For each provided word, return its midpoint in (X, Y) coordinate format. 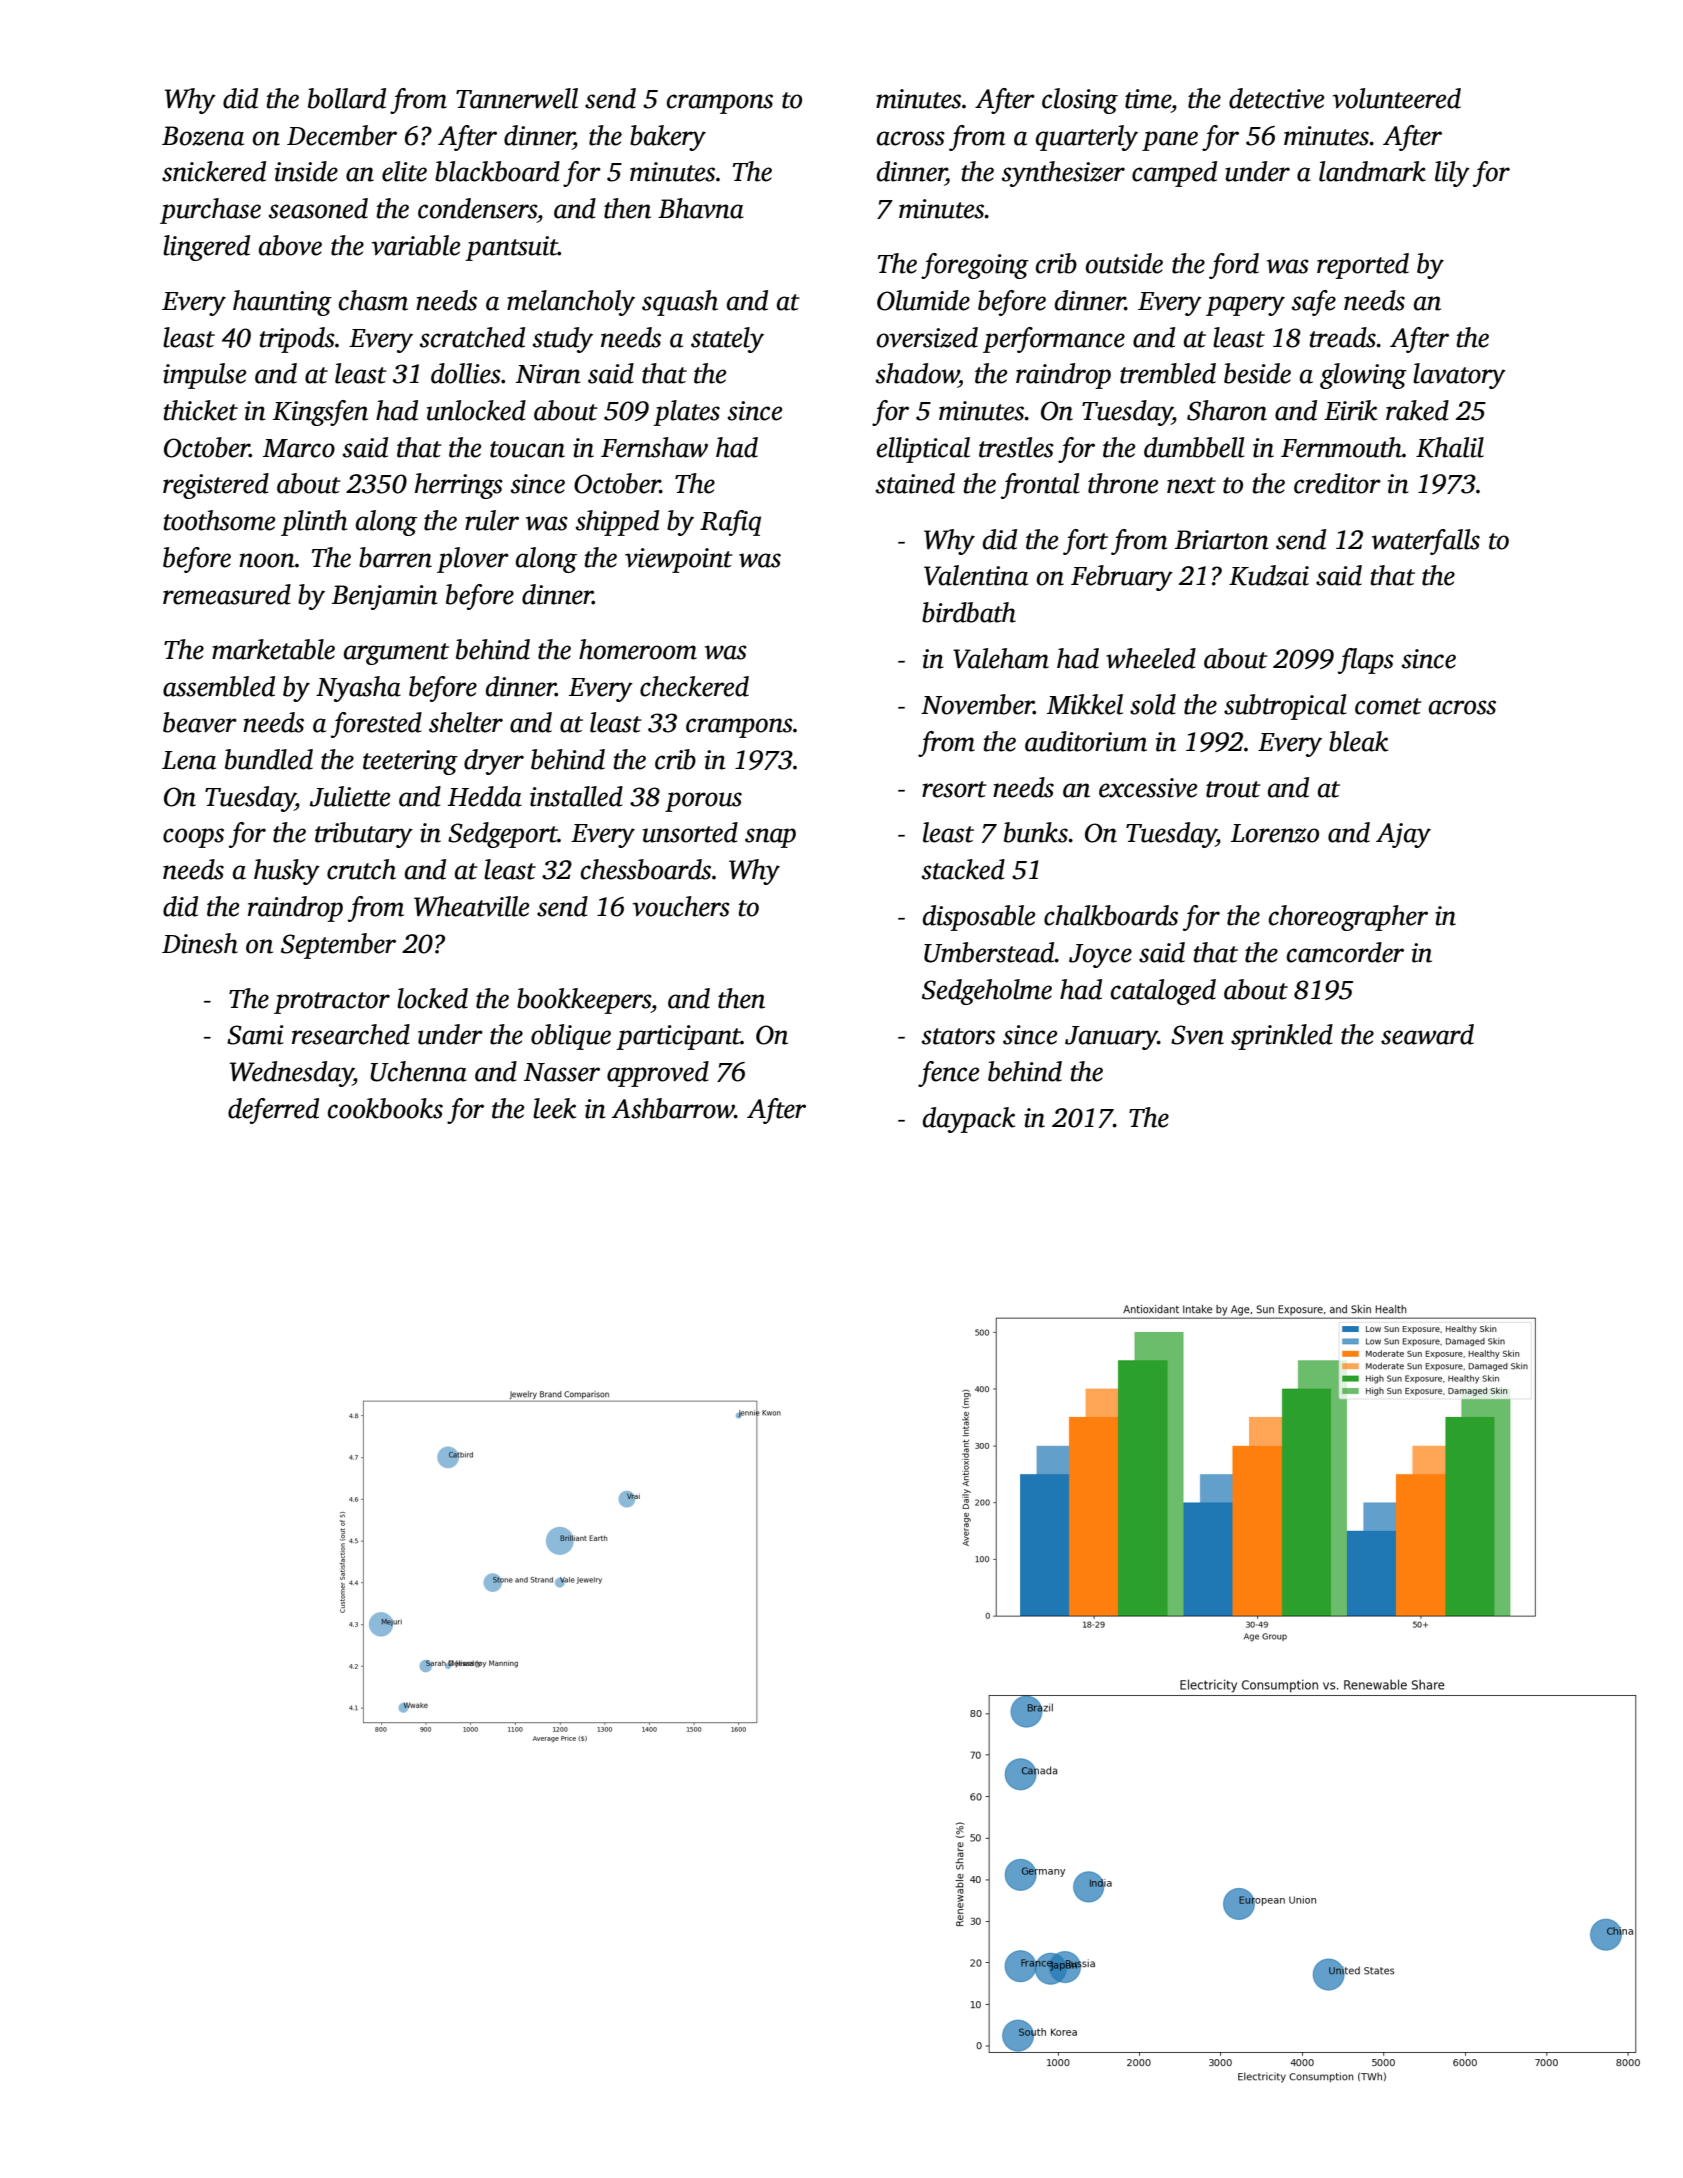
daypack (969, 1120)
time (1148, 99)
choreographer (1348, 918)
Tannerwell (517, 98)
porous (703, 802)
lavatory (1459, 376)
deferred (273, 1111)
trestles (1016, 447)
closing (1080, 101)
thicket (201, 410)
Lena (189, 760)
